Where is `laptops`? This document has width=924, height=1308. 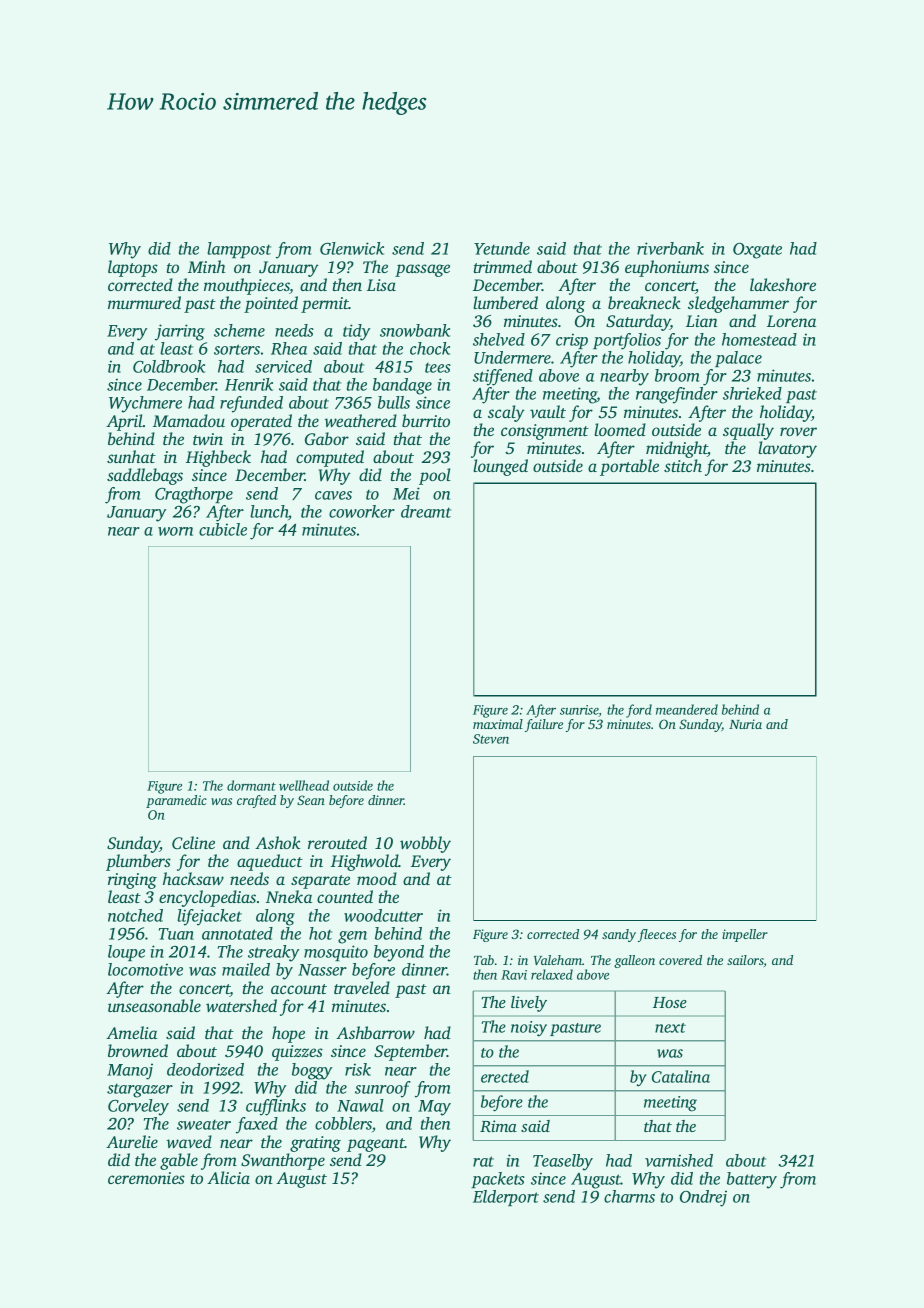 laptops is located at coordinates (133, 268).
